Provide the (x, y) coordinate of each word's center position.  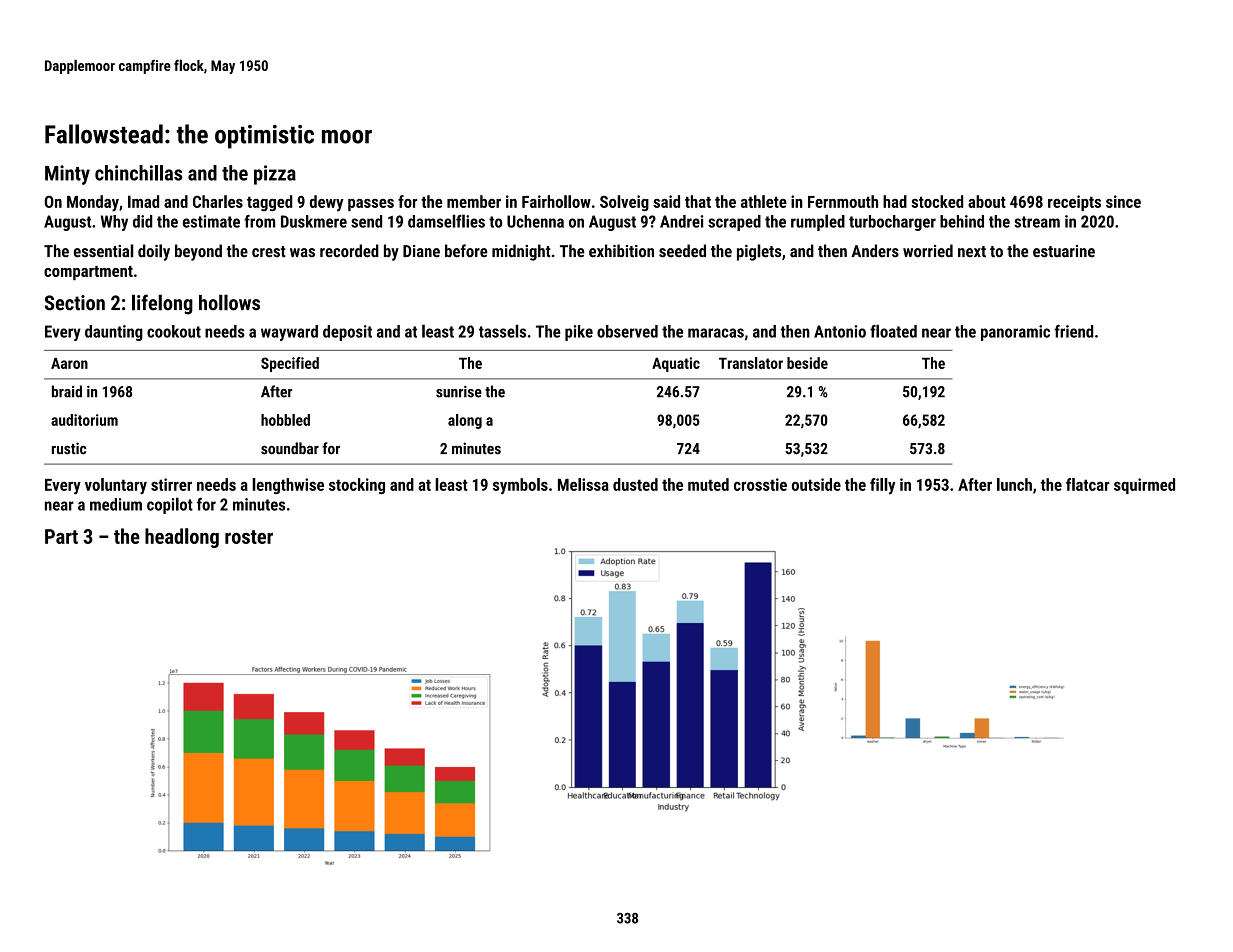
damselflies (446, 221)
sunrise (459, 392)
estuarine (1064, 251)
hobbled (285, 420)
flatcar (1088, 484)
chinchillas (138, 173)
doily (154, 252)
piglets (759, 252)
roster (249, 537)
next (972, 252)
